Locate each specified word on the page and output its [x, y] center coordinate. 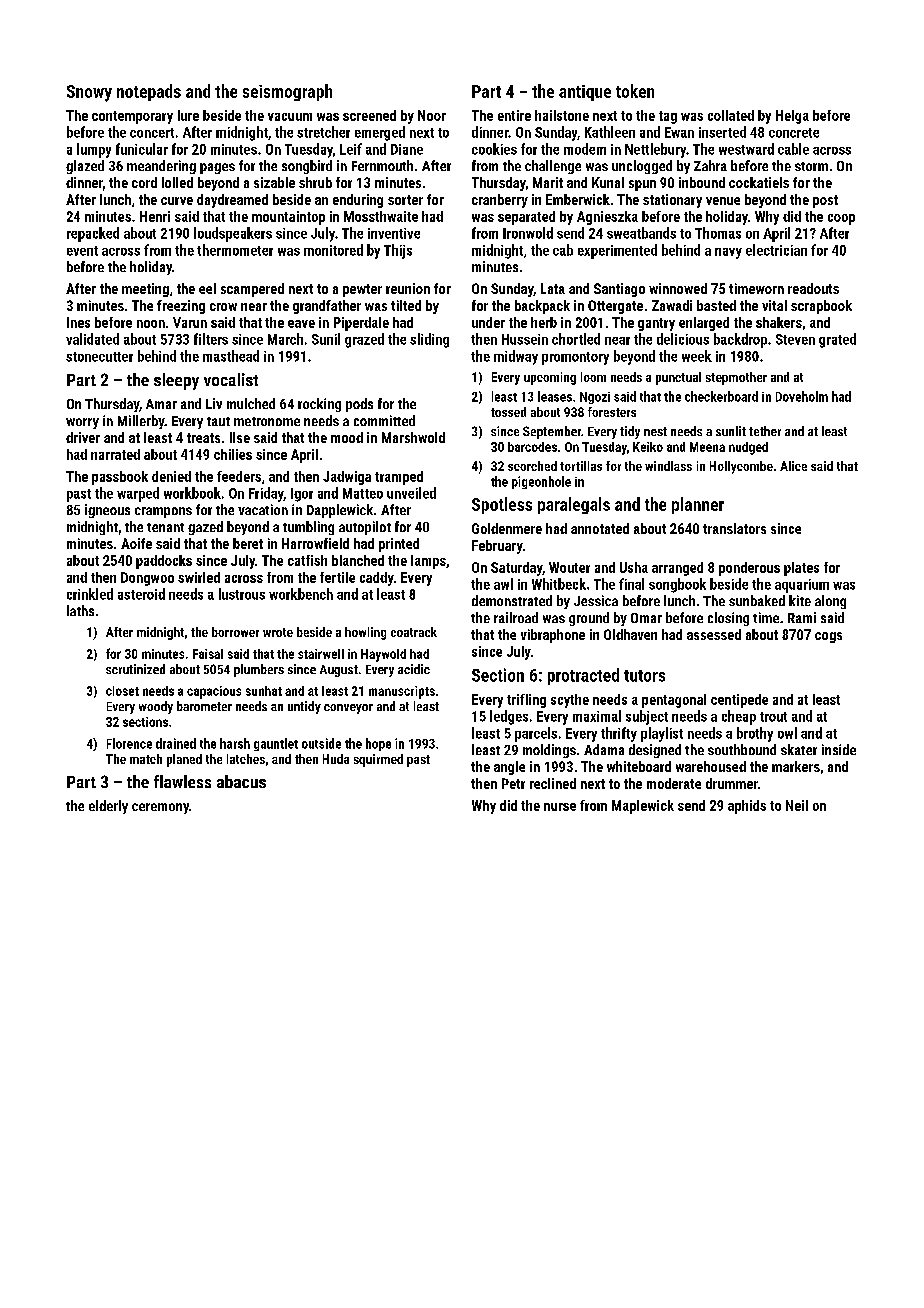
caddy [377, 579]
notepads [149, 92]
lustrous [242, 594]
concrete [794, 133]
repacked [93, 234]
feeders [239, 476]
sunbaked [757, 600]
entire [514, 115]
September [552, 432]
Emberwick [578, 199]
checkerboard [721, 396]
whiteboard [639, 766]
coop [841, 219]
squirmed [378, 760]
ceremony [160, 808]
